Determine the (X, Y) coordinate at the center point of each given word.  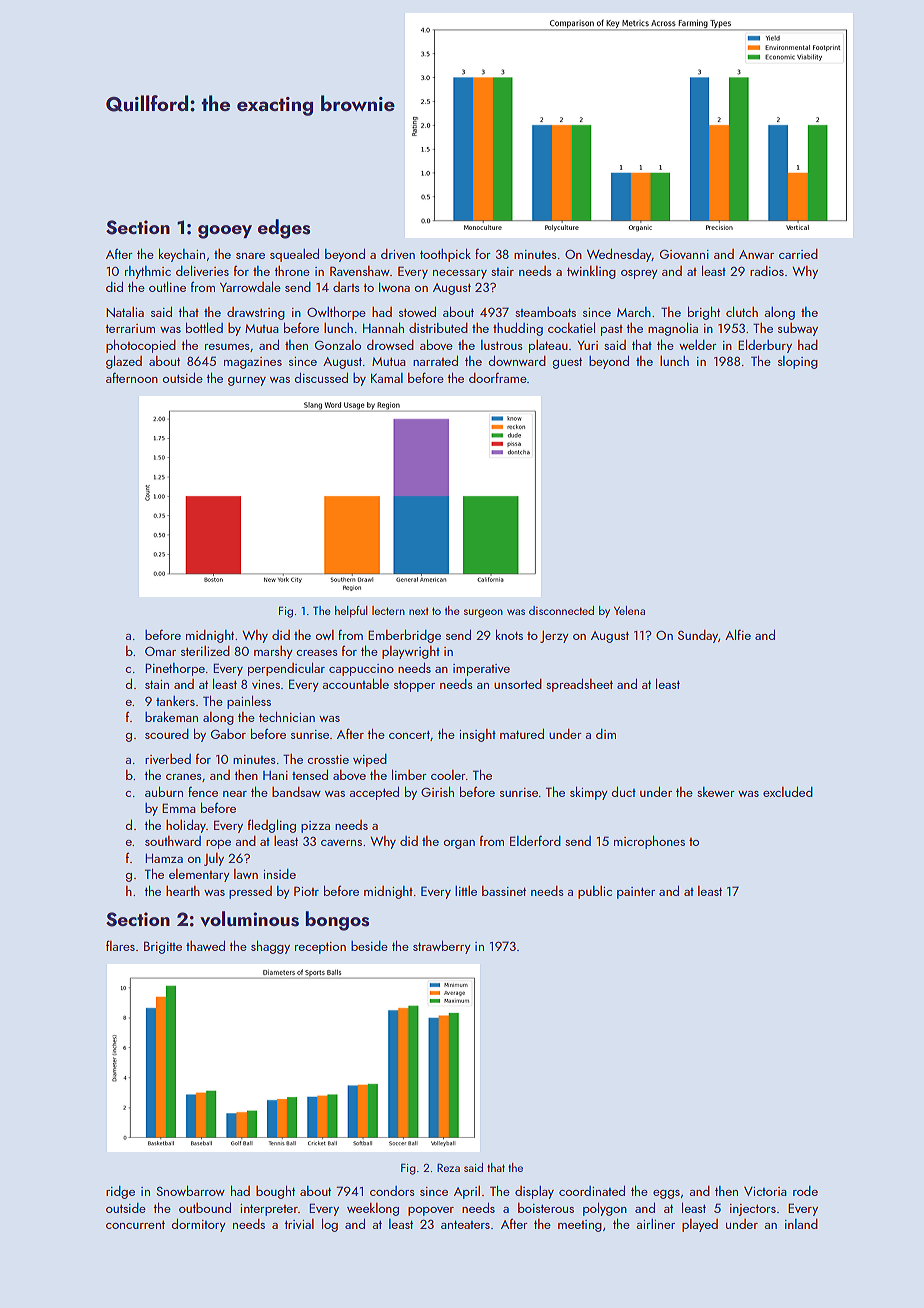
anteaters (465, 1224)
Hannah (383, 327)
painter (636, 893)
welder (698, 345)
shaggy (270, 947)
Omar (160, 651)
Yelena (629, 610)
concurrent (135, 1224)
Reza (448, 1167)
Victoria (765, 1191)
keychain (182, 255)
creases (317, 653)
